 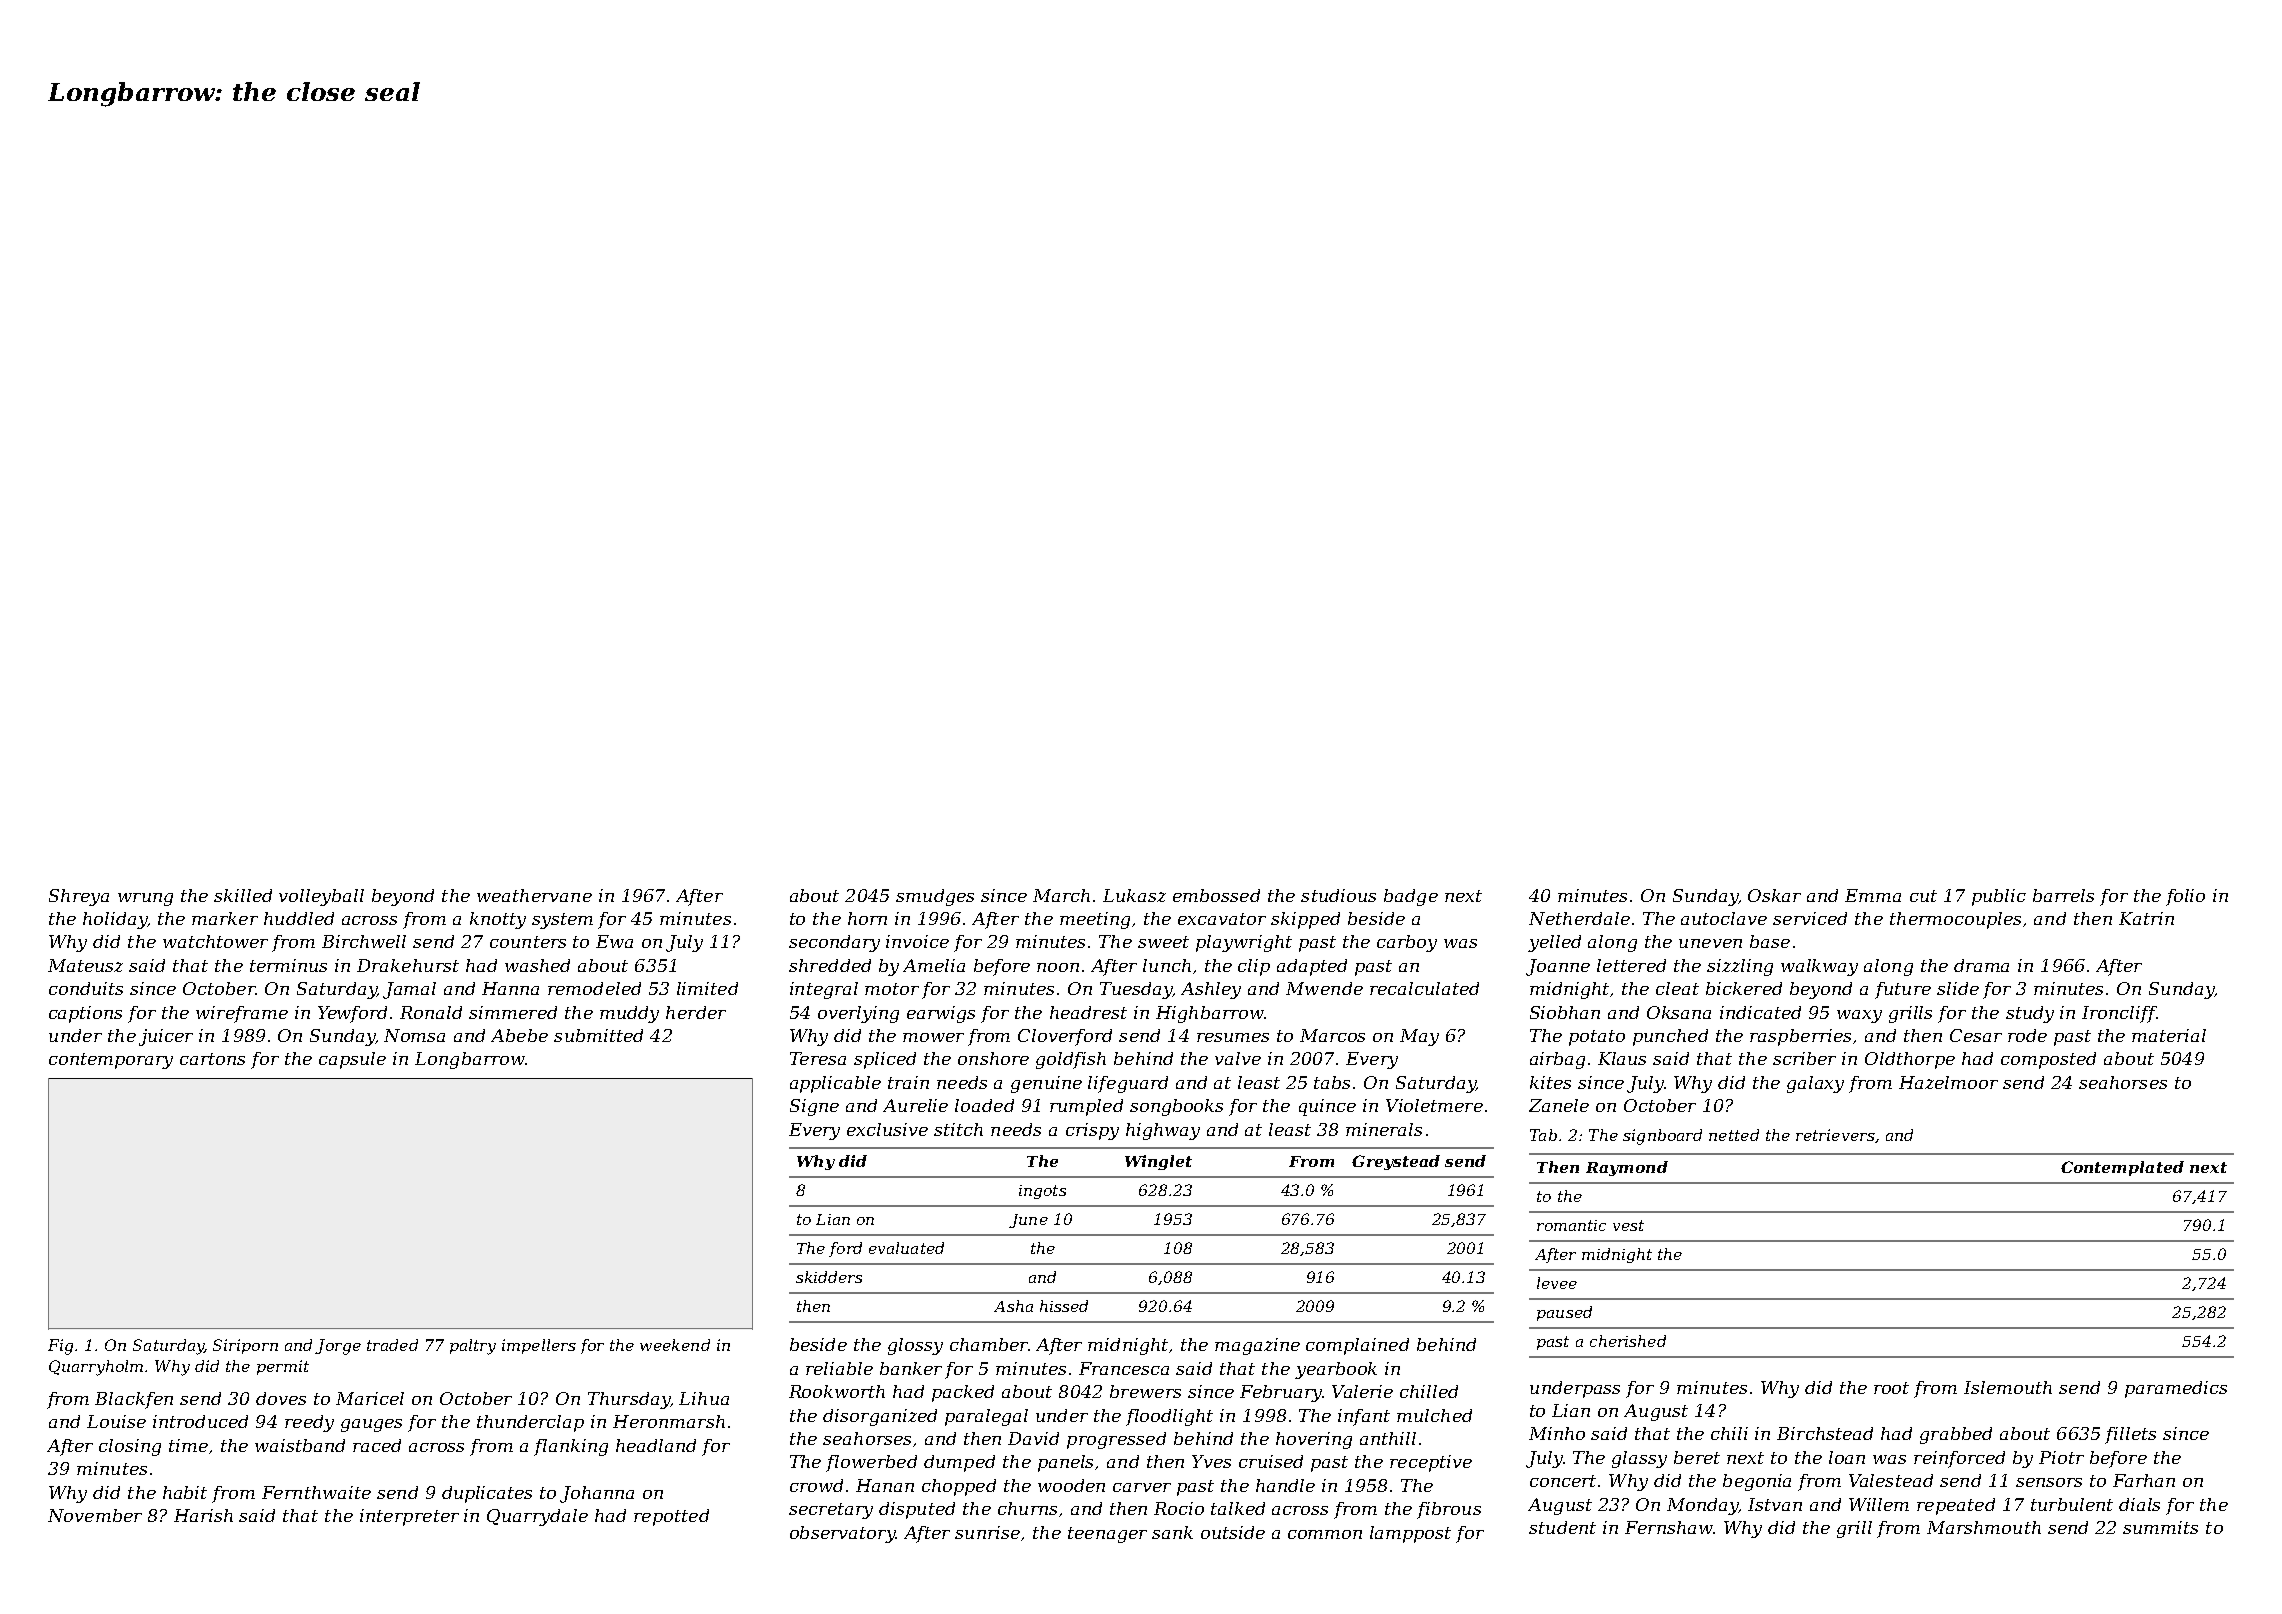 I want to click on fibrous, so click(x=1449, y=1510).
